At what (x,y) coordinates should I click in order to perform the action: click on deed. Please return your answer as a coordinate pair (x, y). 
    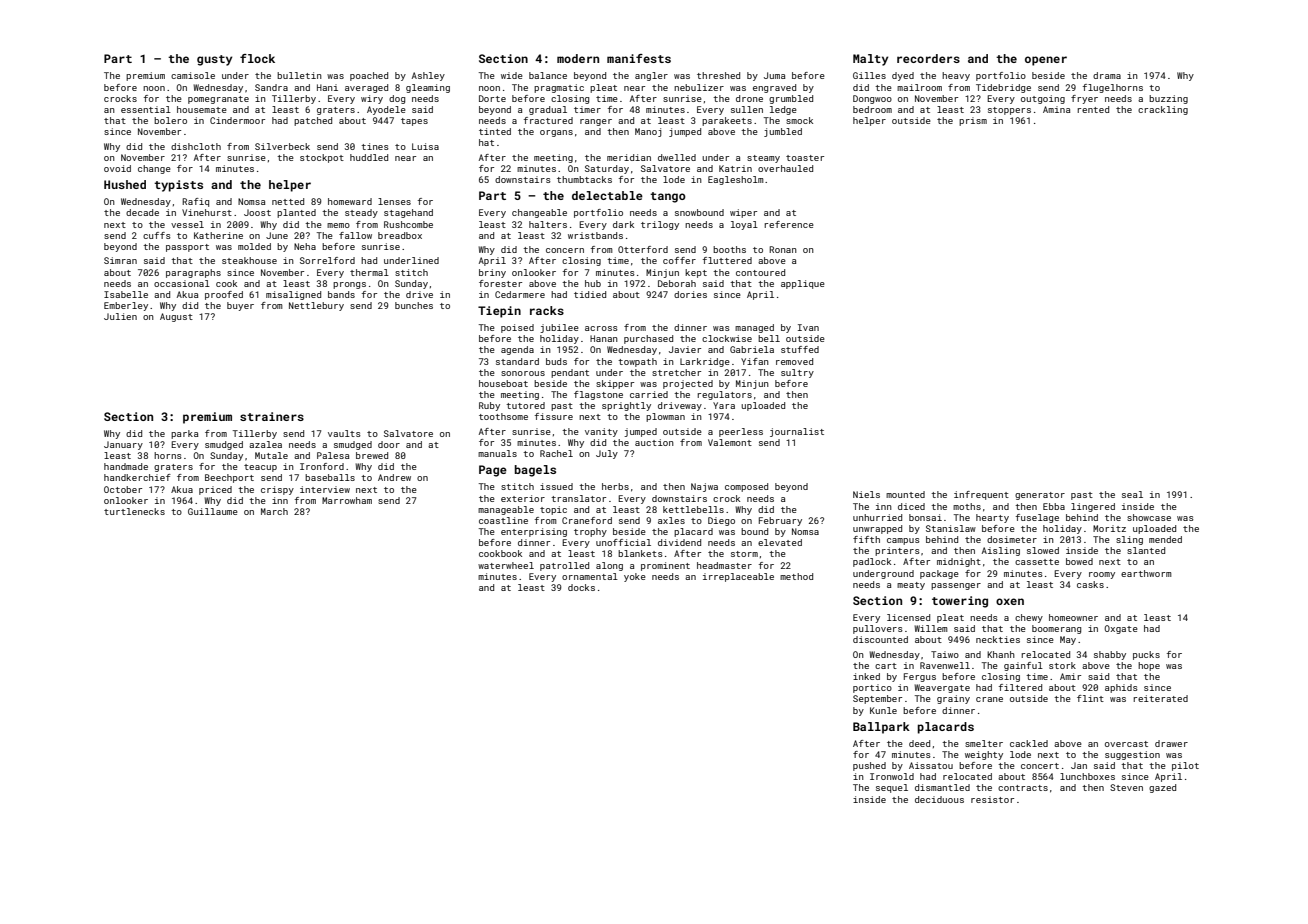
    Looking at the image, I should click on (919, 743).
